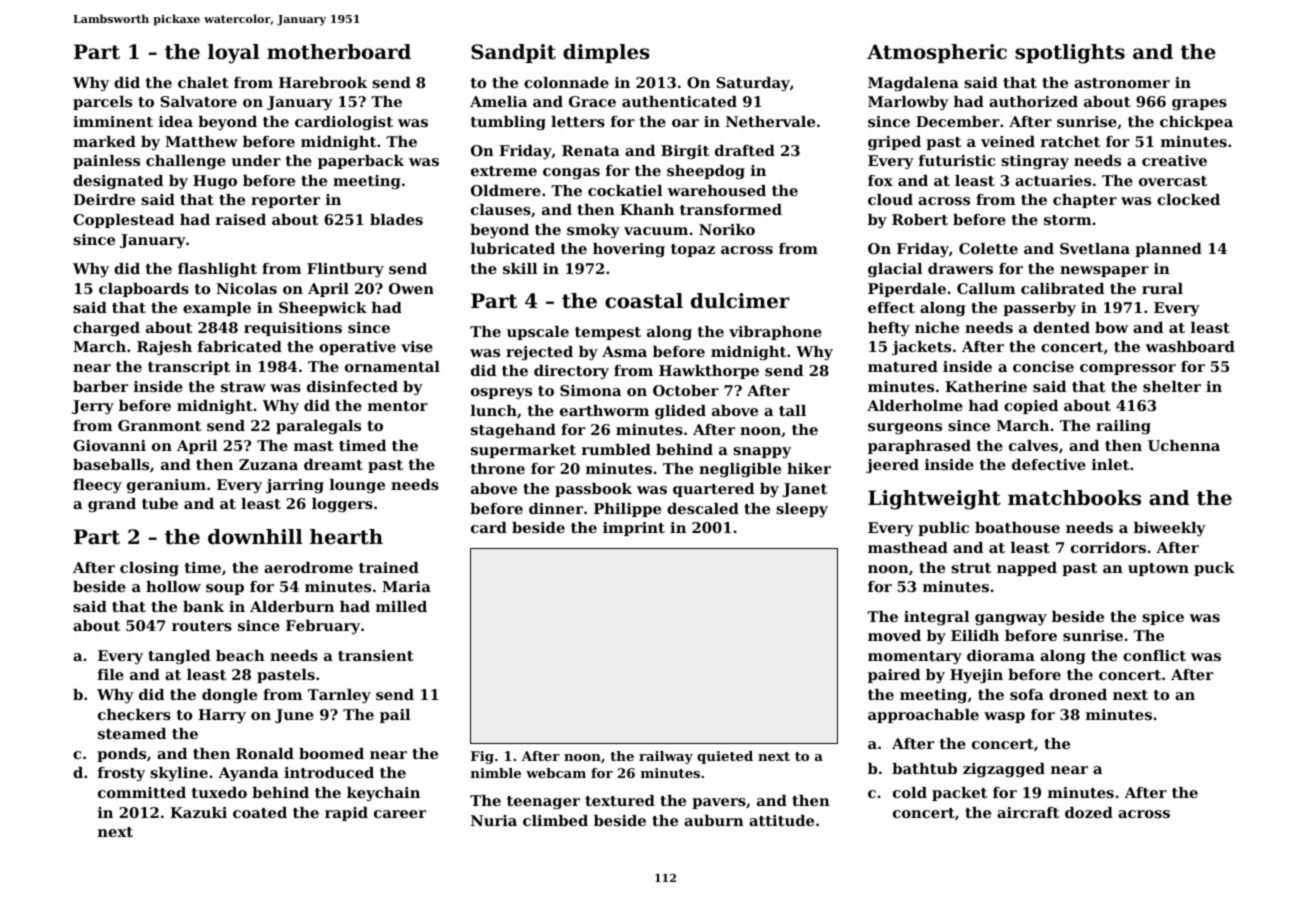 The height and width of the image is (924, 1308). I want to click on rural, so click(1162, 288).
